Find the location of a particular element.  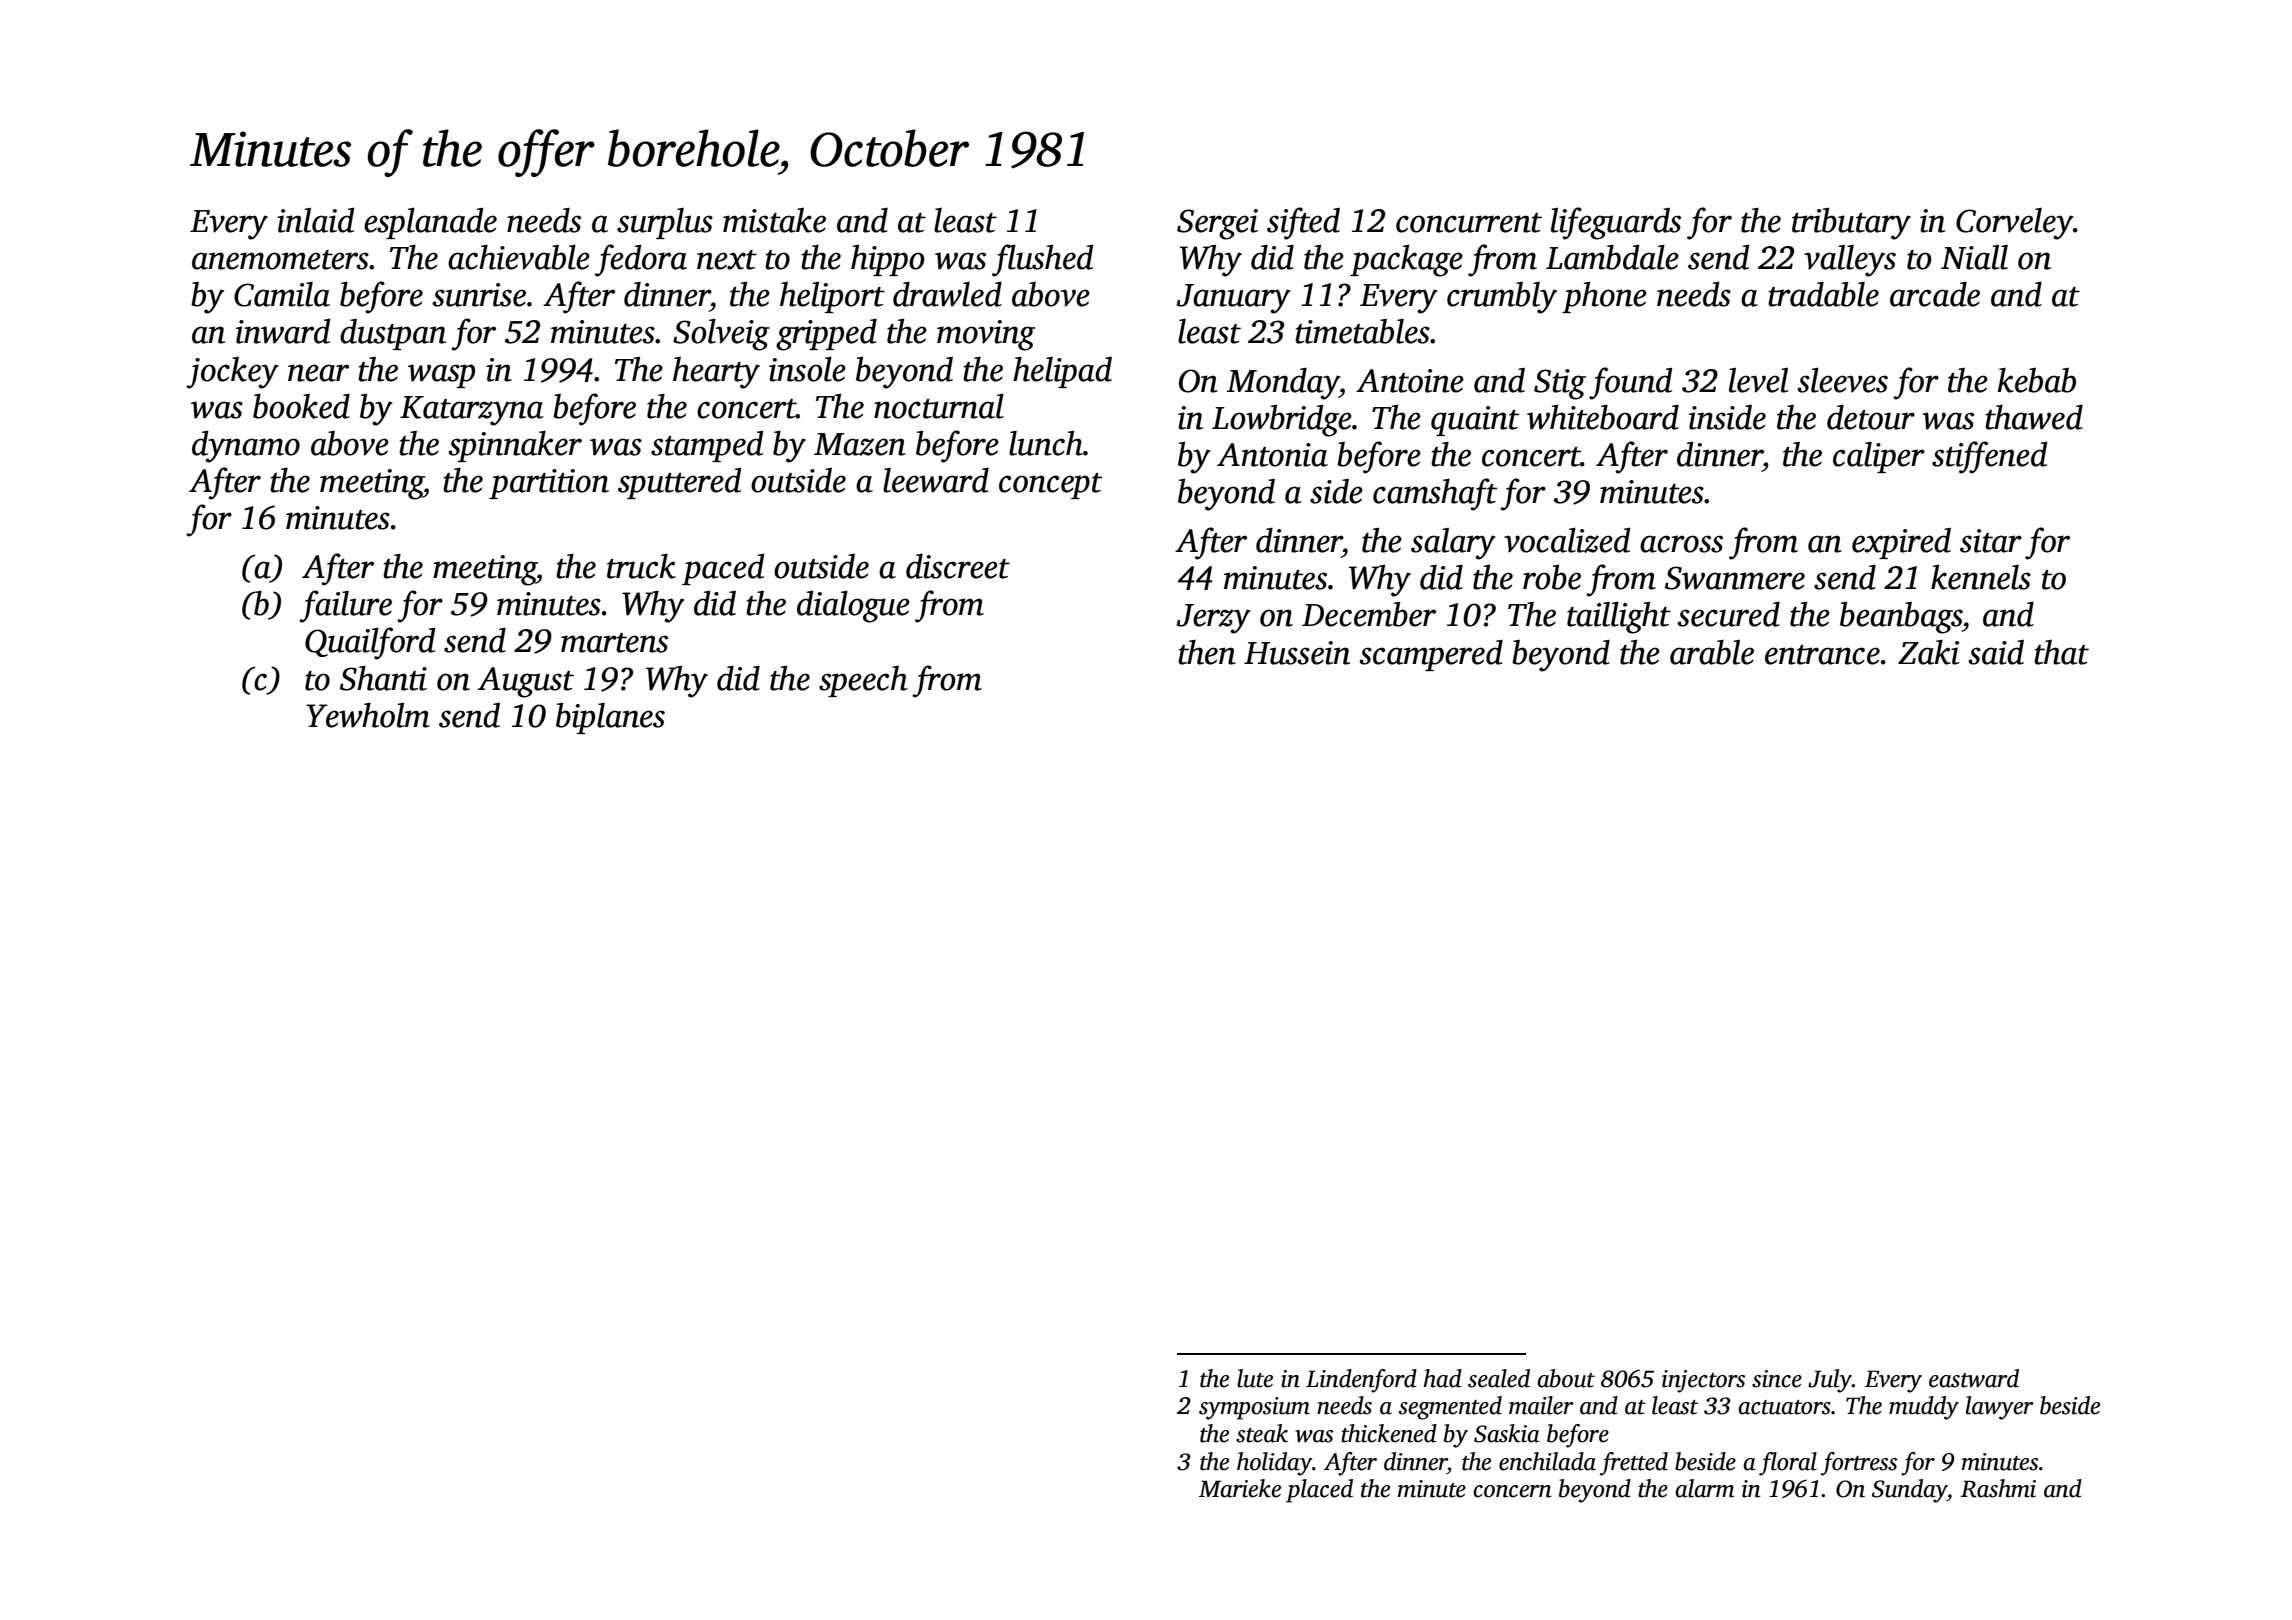

Yewholm is located at coordinates (368, 715).
